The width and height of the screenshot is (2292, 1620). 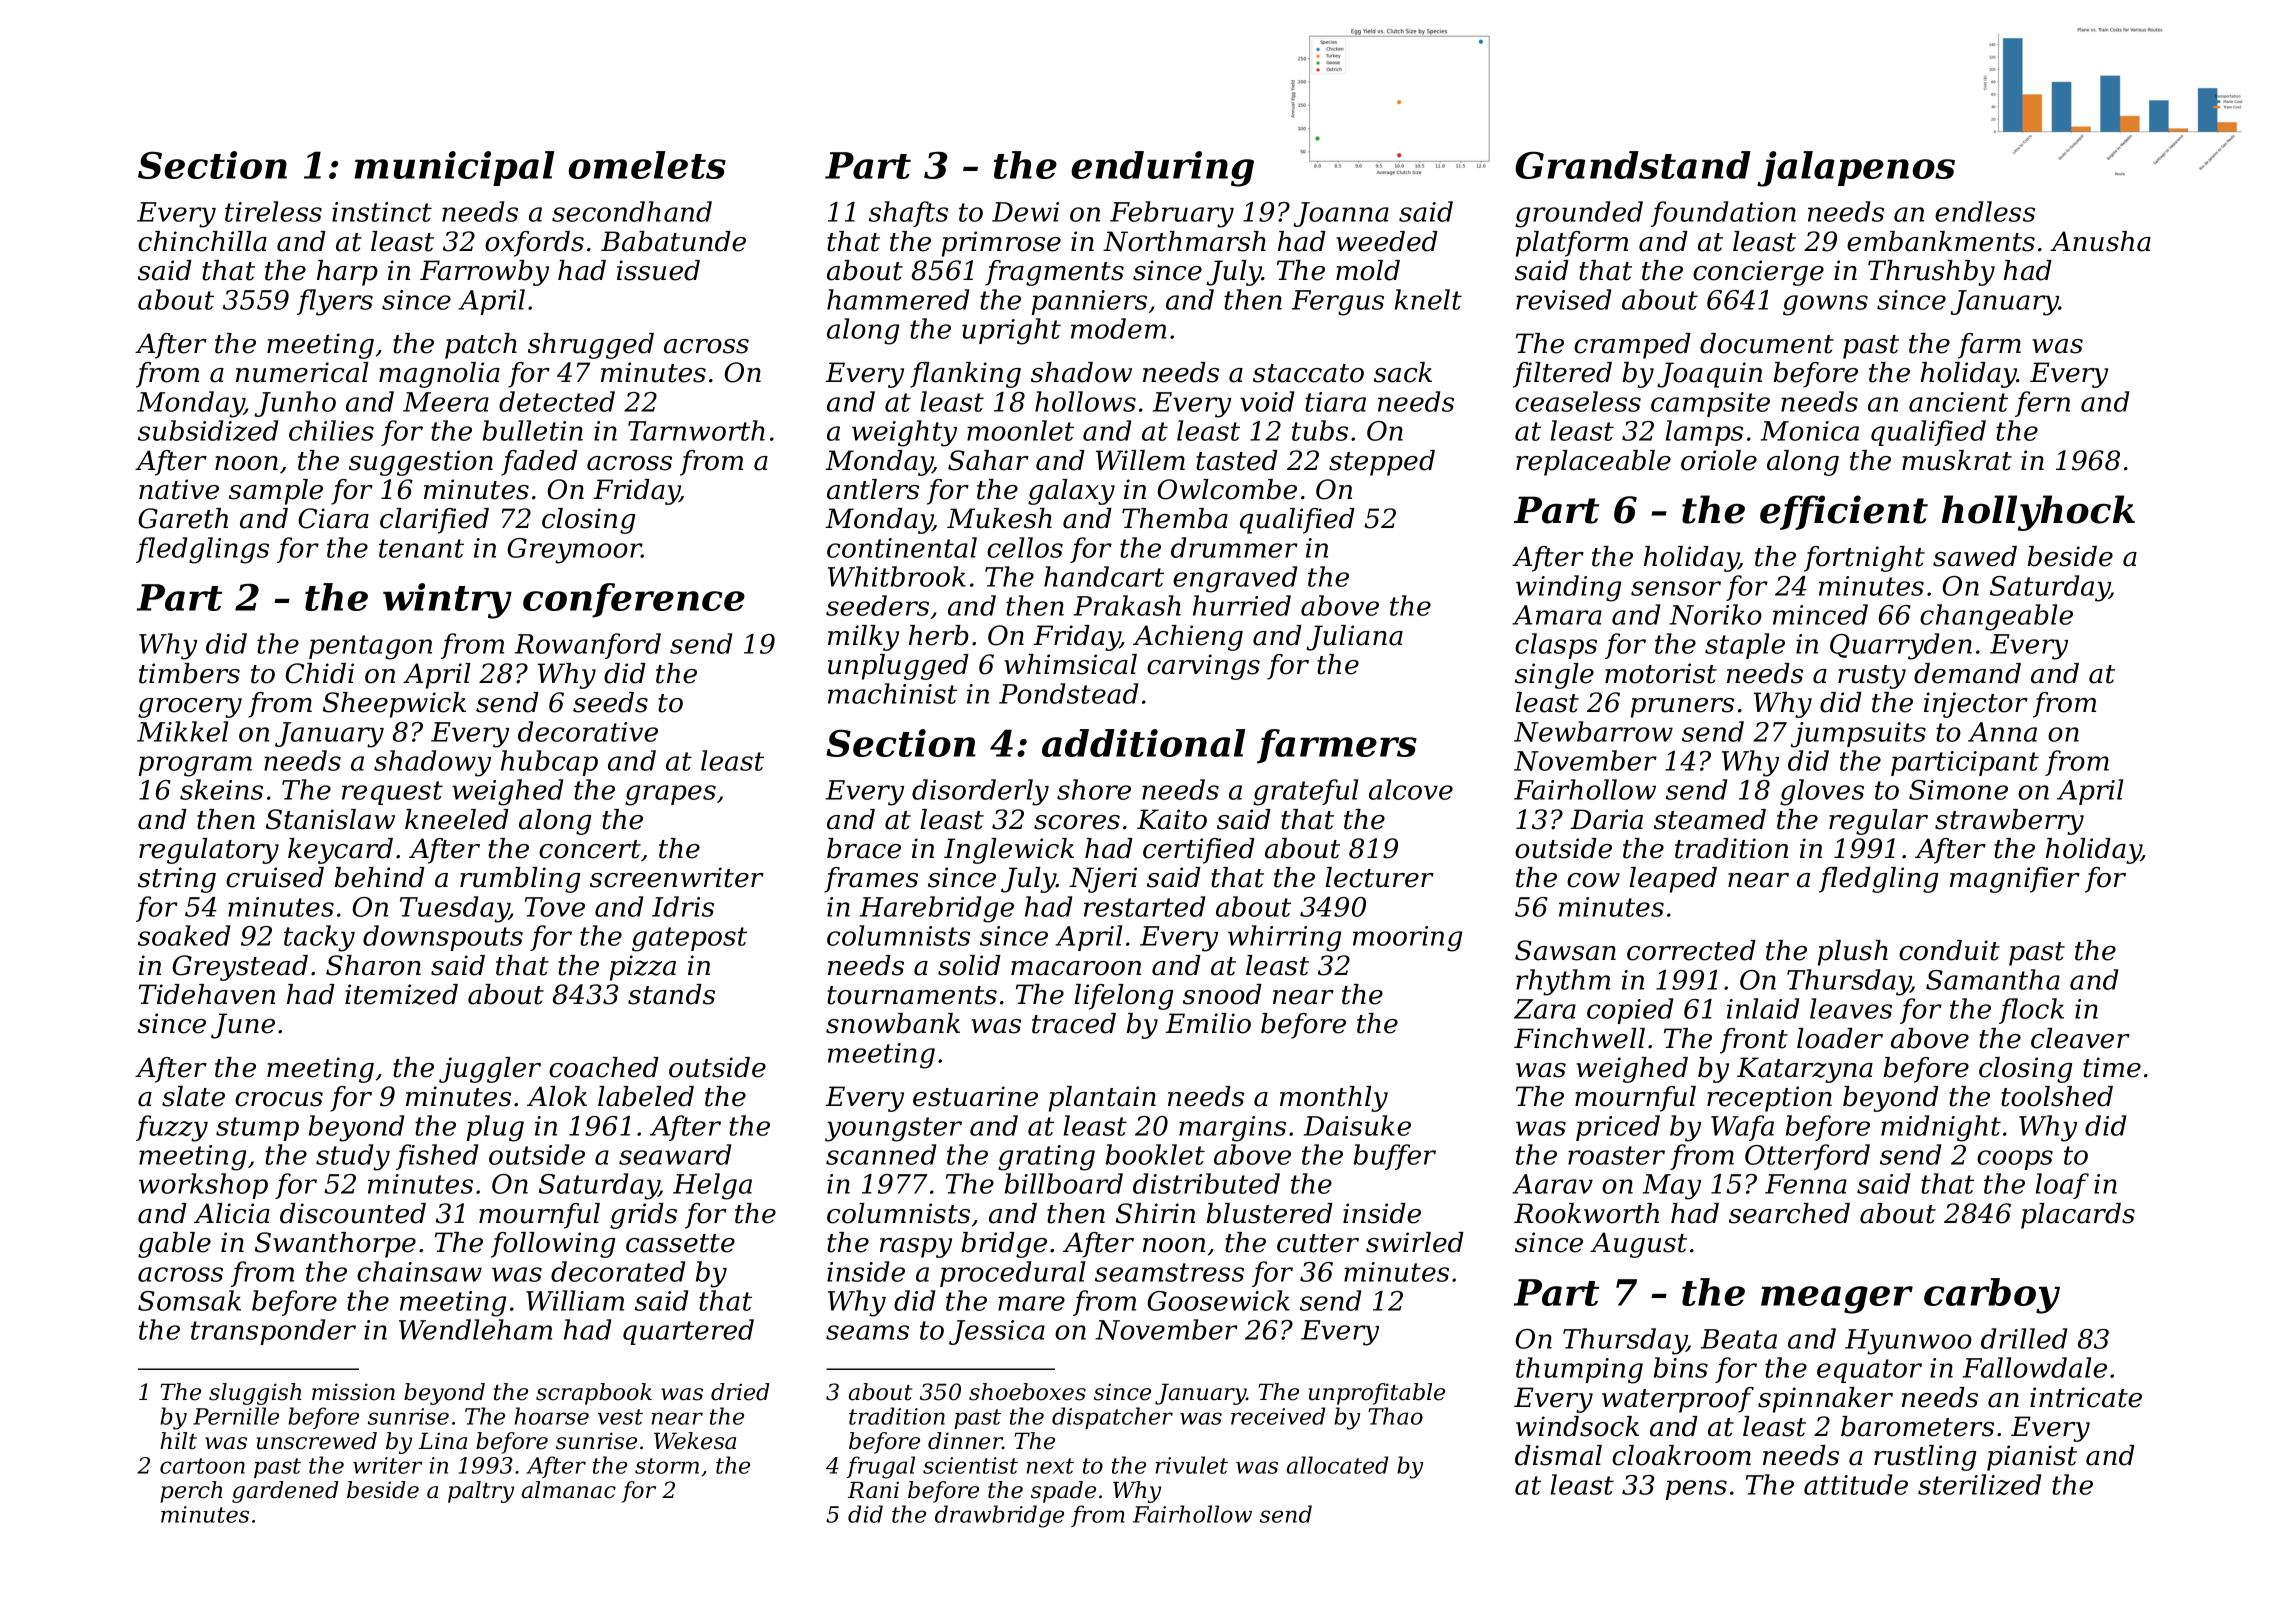 What do you see at coordinates (1063, 1492) in the screenshot?
I see `spade` at bounding box center [1063, 1492].
